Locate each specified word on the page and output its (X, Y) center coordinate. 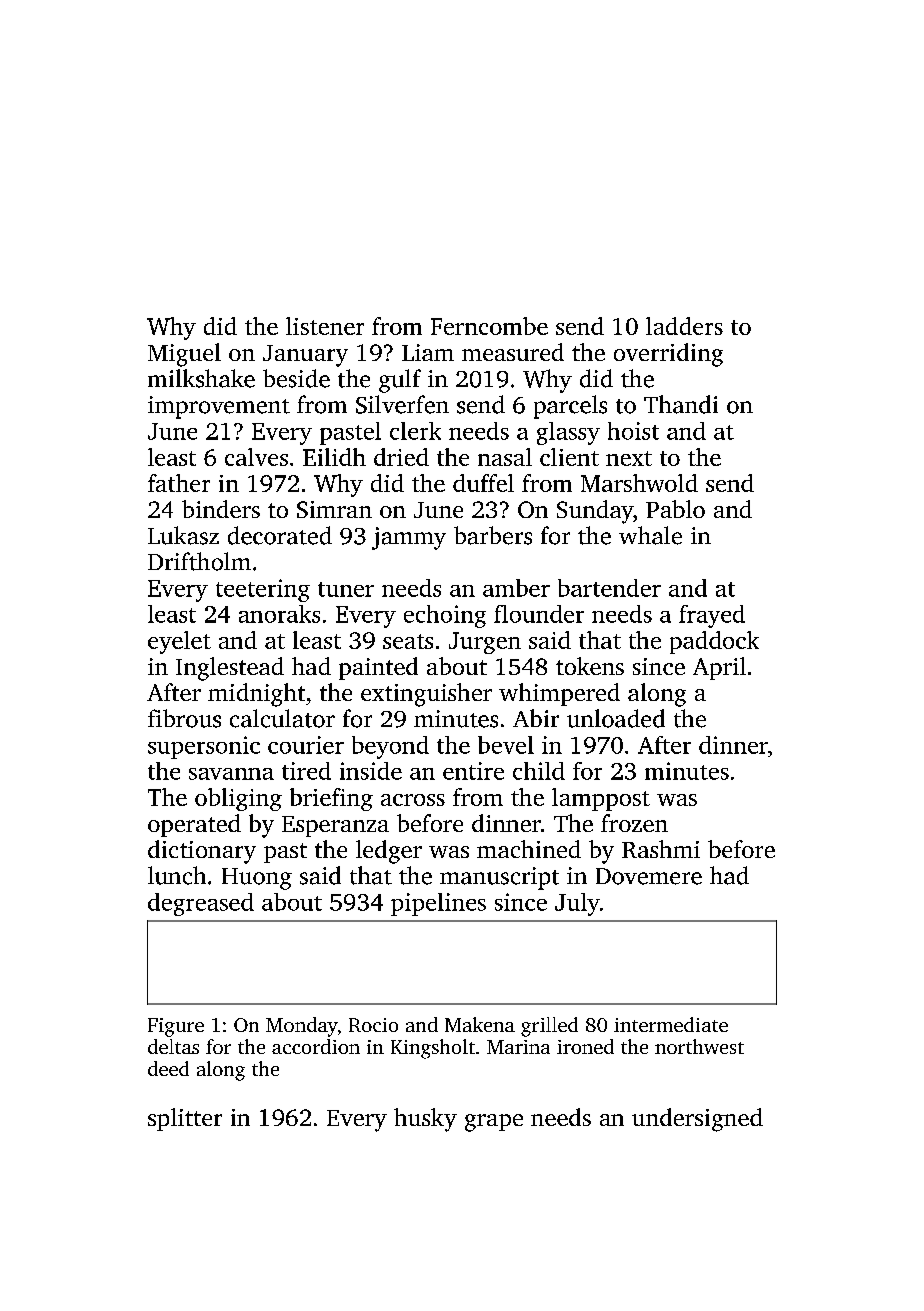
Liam (428, 352)
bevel (506, 745)
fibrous (184, 718)
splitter (185, 1119)
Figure (176, 1027)
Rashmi (661, 849)
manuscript (499, 878)
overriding (668, 355)
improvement (219, 407)
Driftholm (199, 561)
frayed (712, 616)
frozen (634, 823)
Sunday (595, 512)
